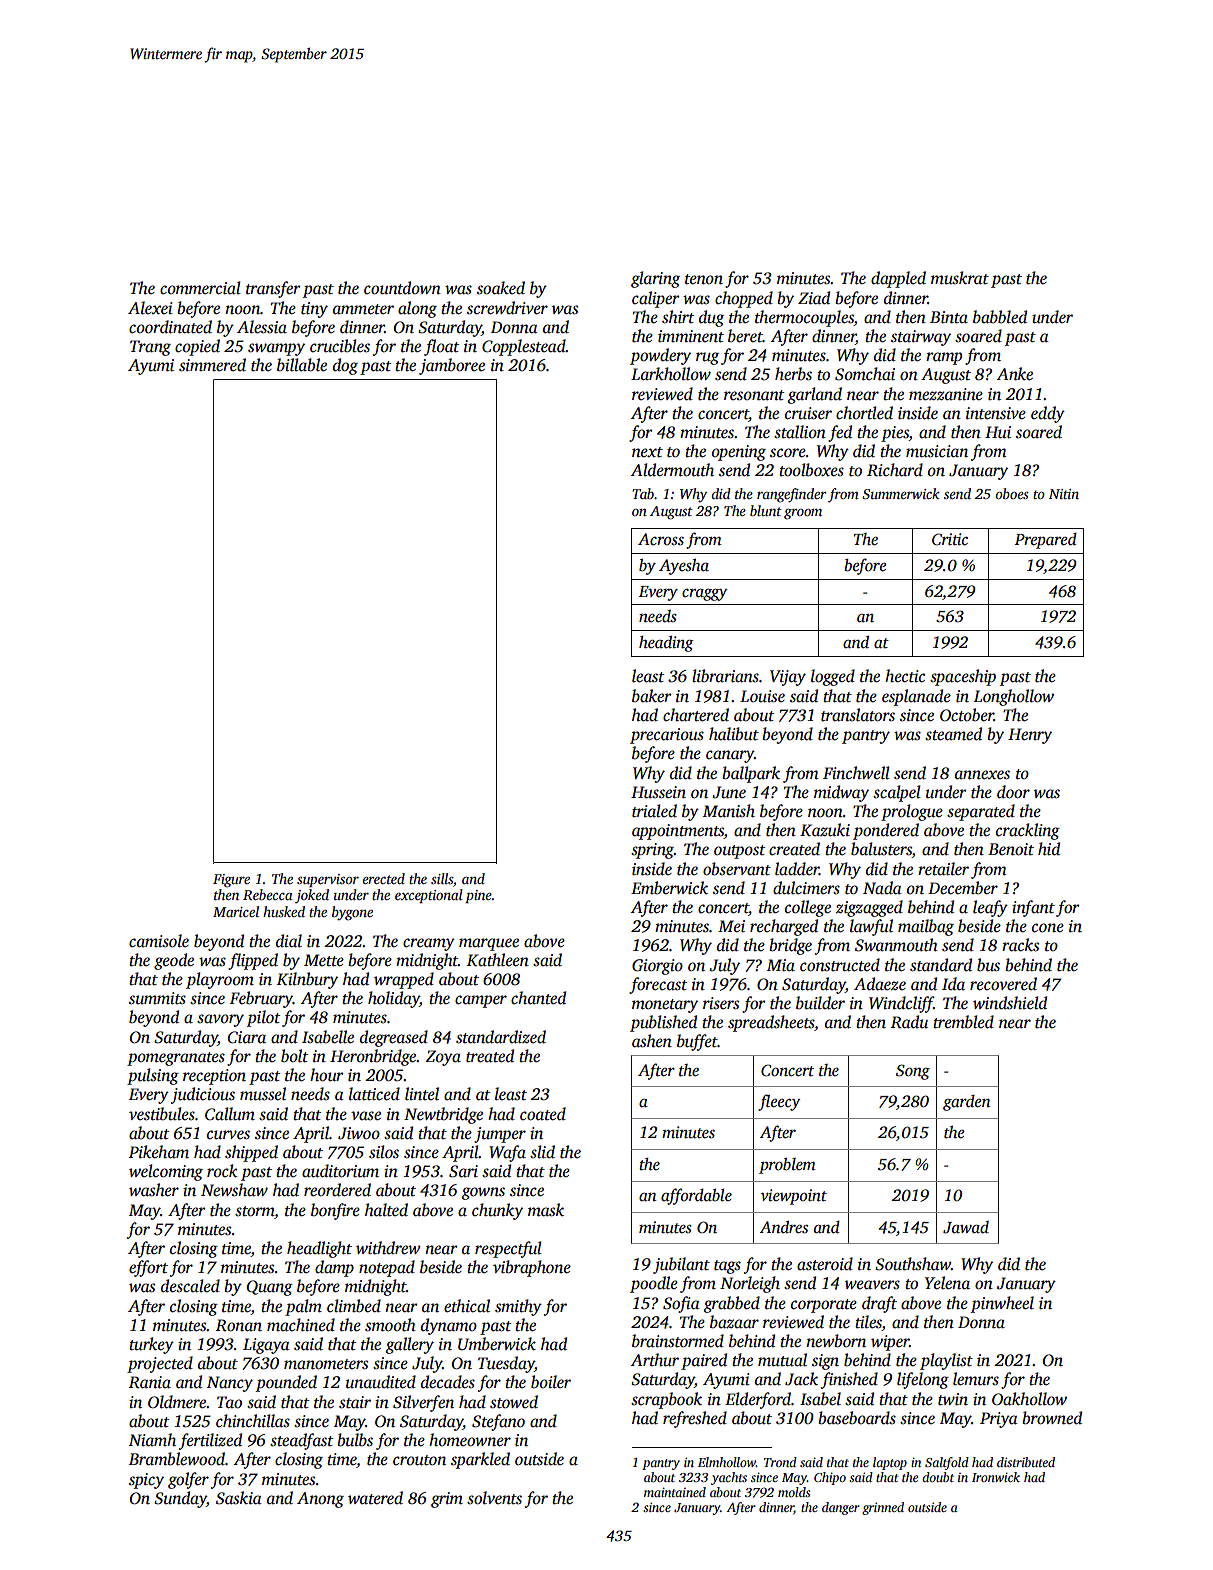 This screenshot has width=1213, height=1570. Describe the element at coordinates (180, 1499) in the screenshot. I see `Sunday` at that location.
